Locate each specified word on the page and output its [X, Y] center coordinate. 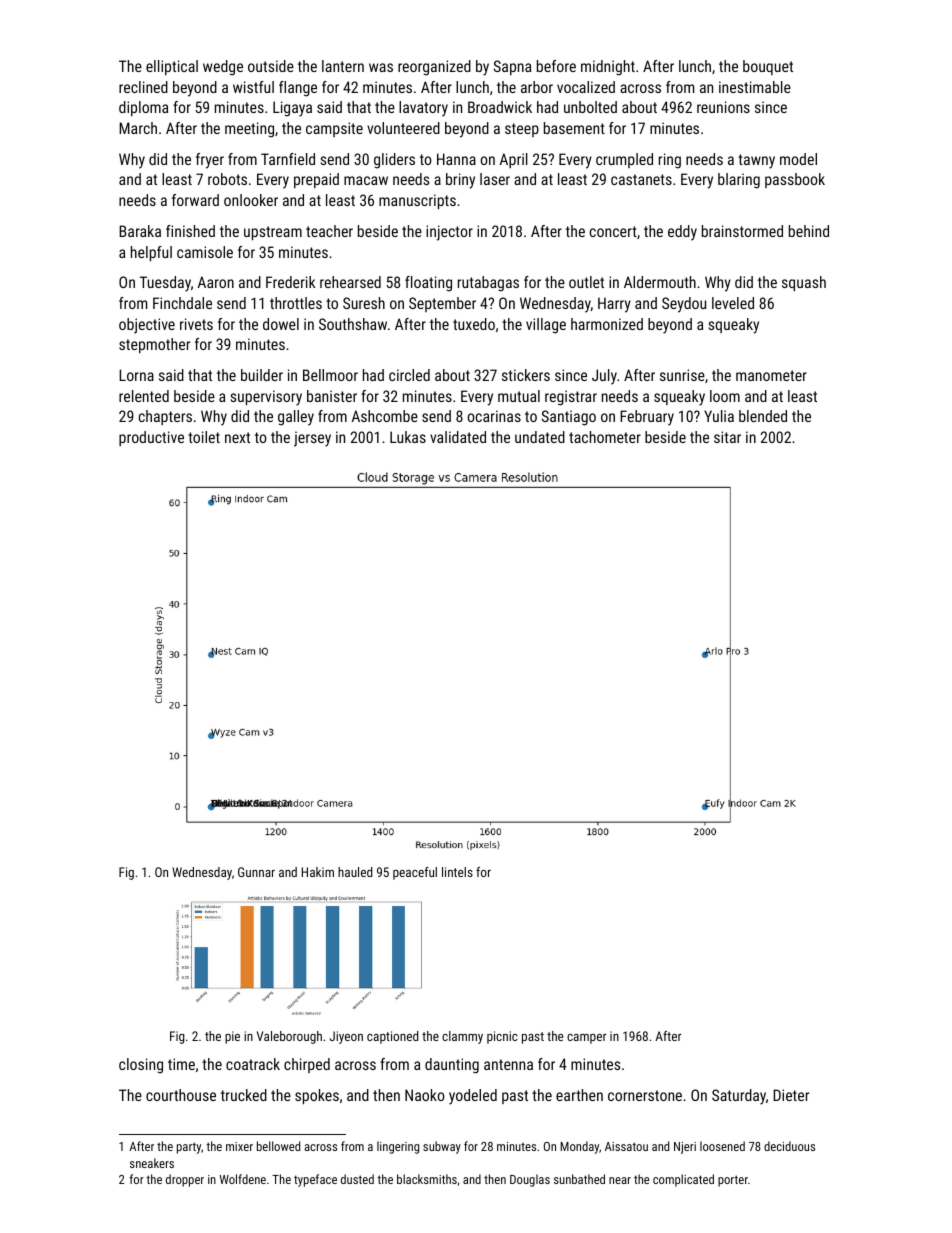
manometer [771, 375]
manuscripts [417, 201]
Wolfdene [243, 1179]
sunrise [682, 375]
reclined [143, 87]
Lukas [408, 437]
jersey [312, 439]
